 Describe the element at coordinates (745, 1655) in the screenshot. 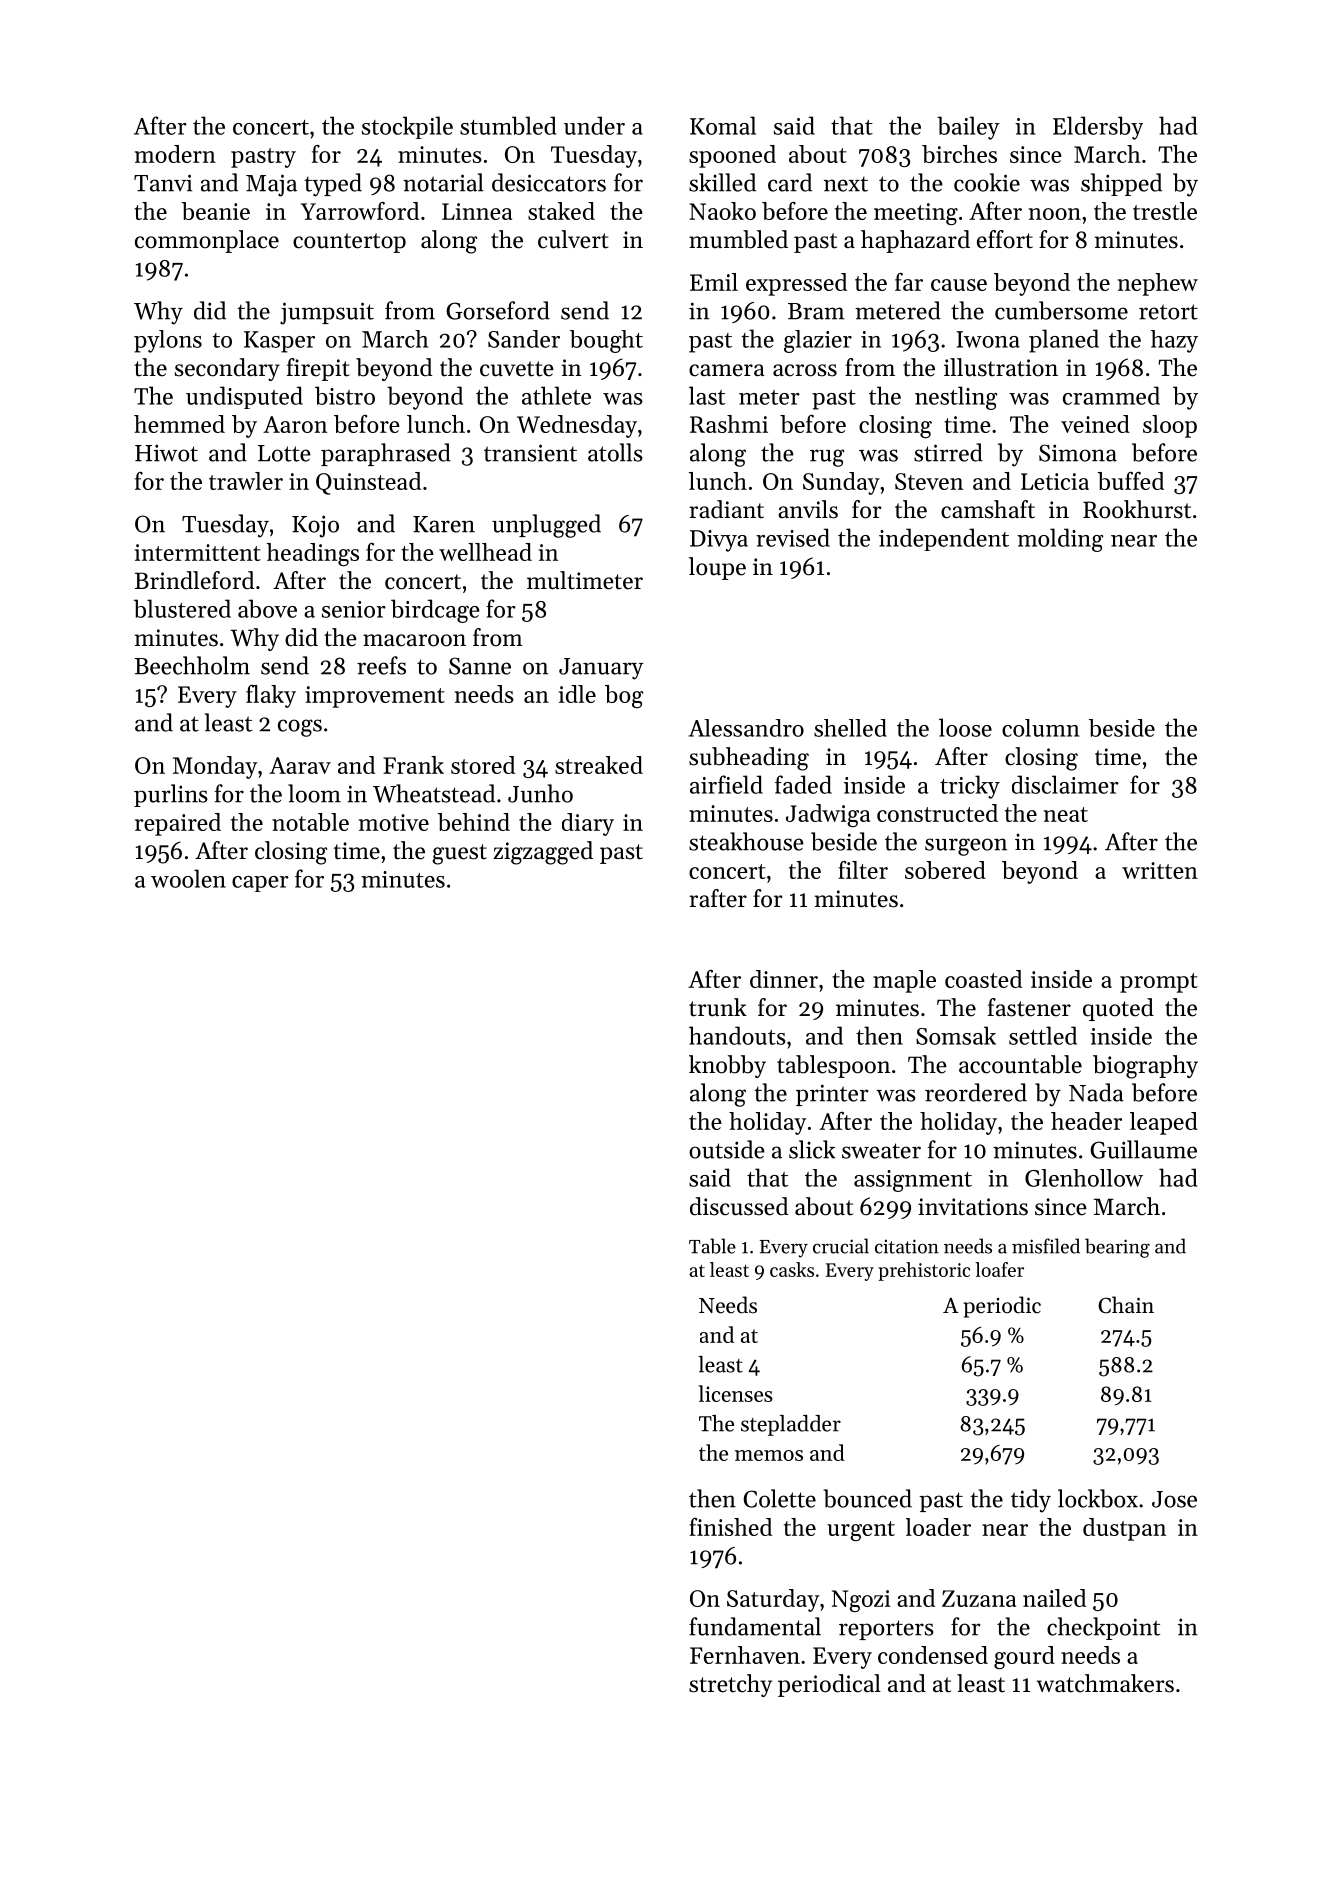

I see `Fernhaven` at that location.
